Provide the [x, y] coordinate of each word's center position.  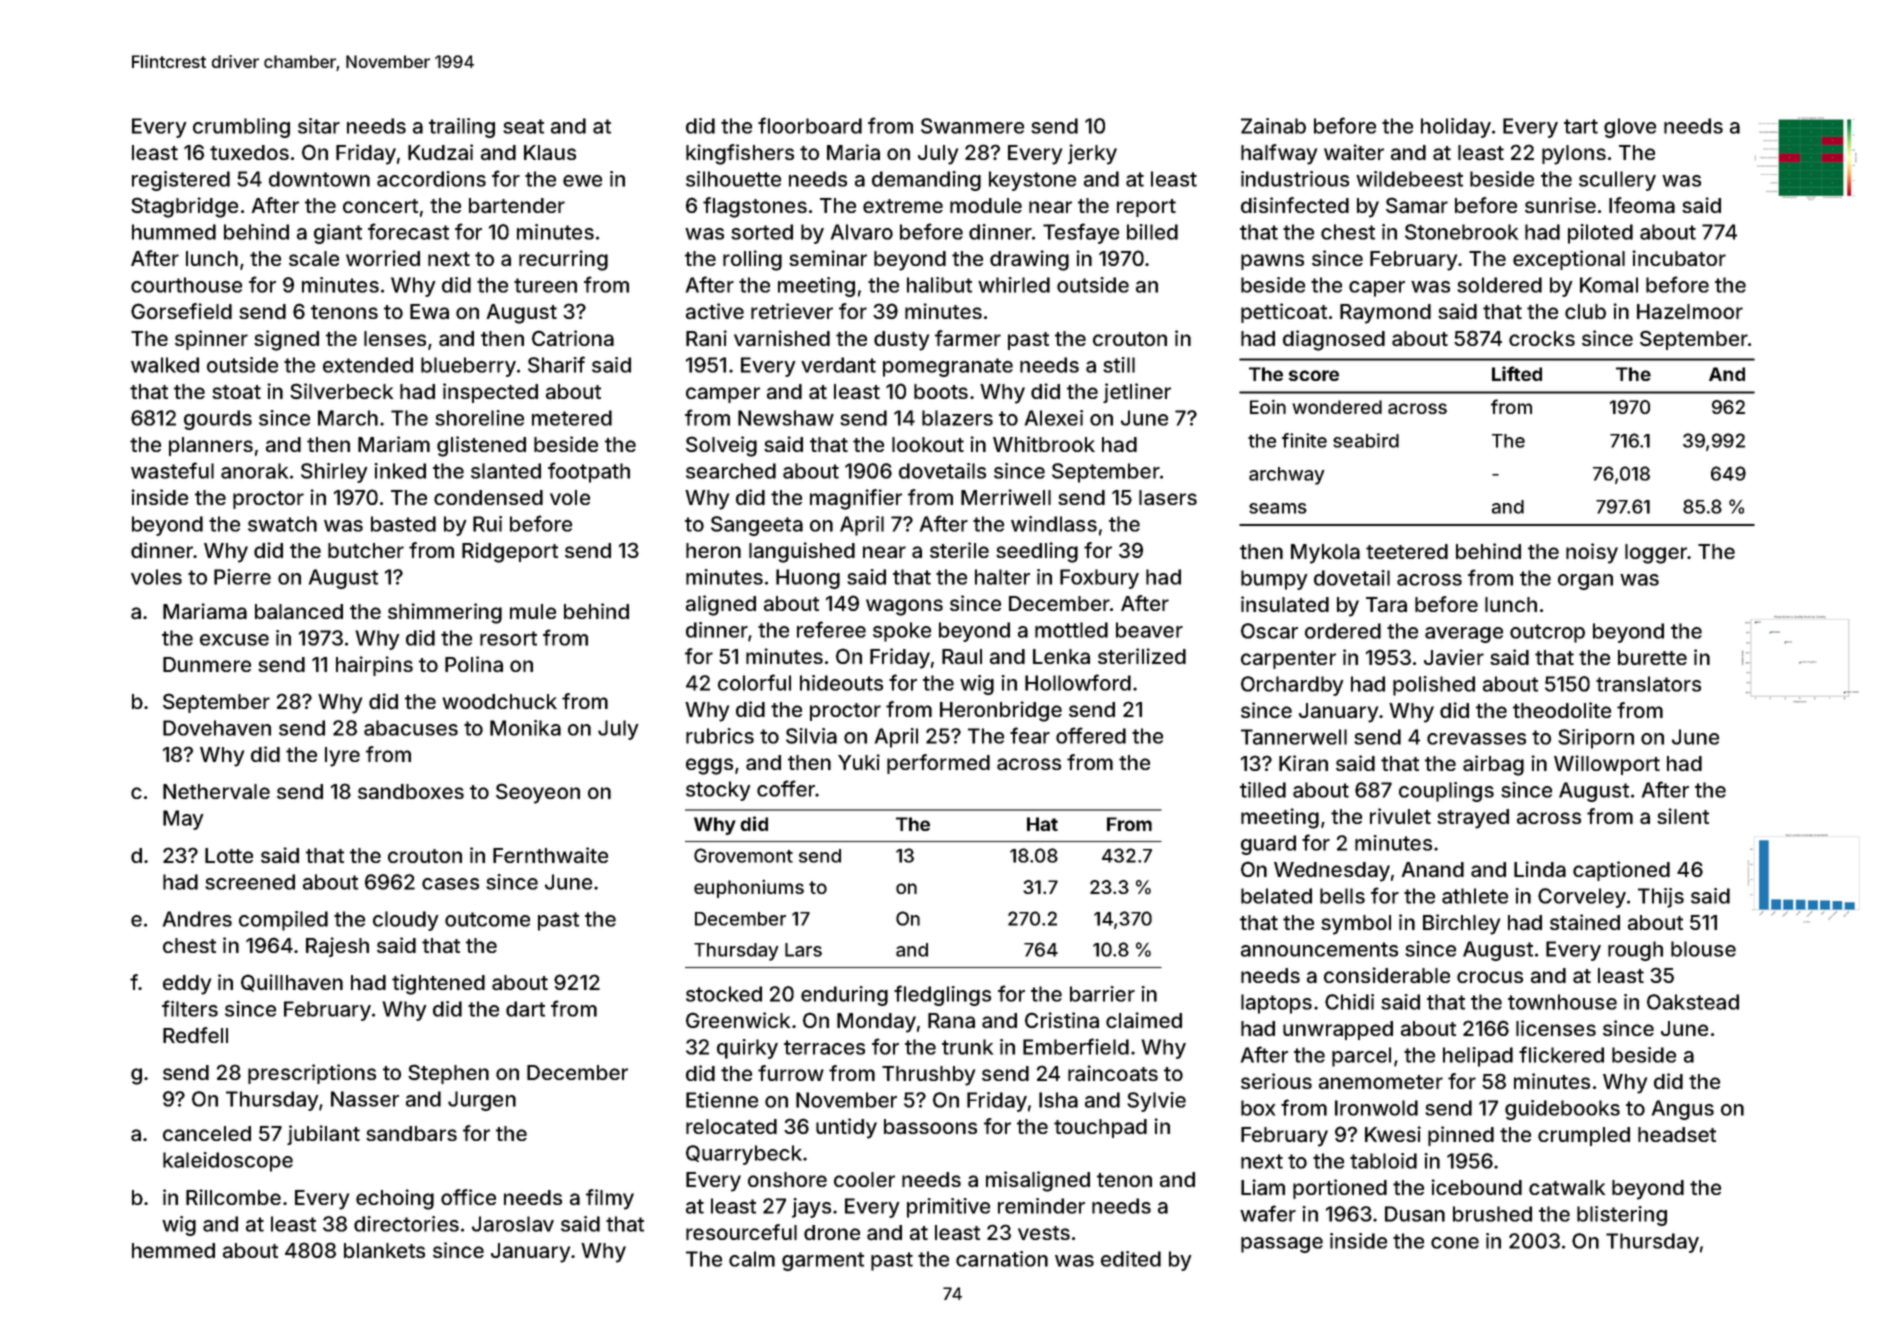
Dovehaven [217, 728]
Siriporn [1596, 739]
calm [752, 1259]
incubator [1679, 258]
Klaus [550, 152]
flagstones [755, 207]
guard [1268, 845]
